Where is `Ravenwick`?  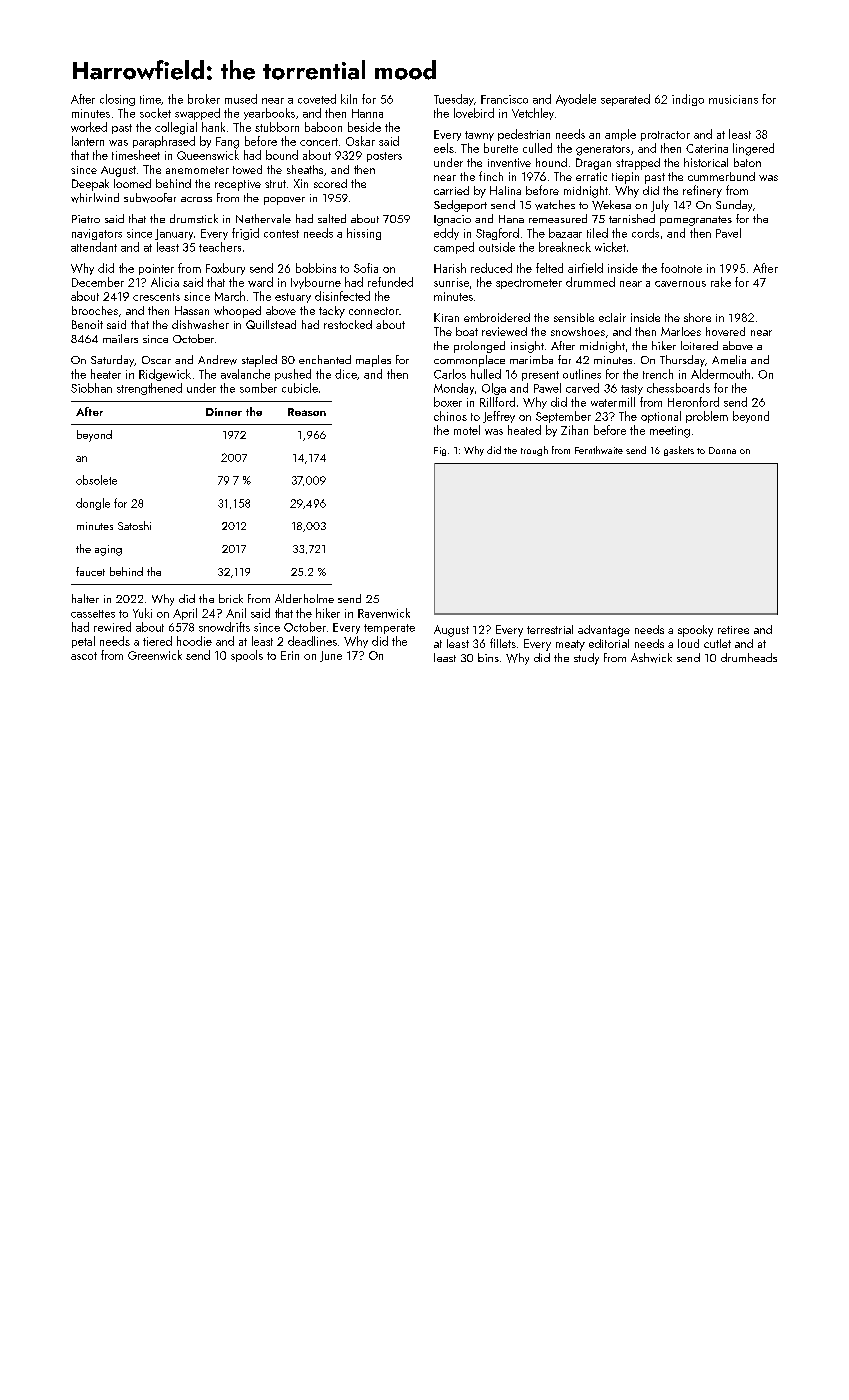
Ravenwick is located at coordinates (384, 613).
